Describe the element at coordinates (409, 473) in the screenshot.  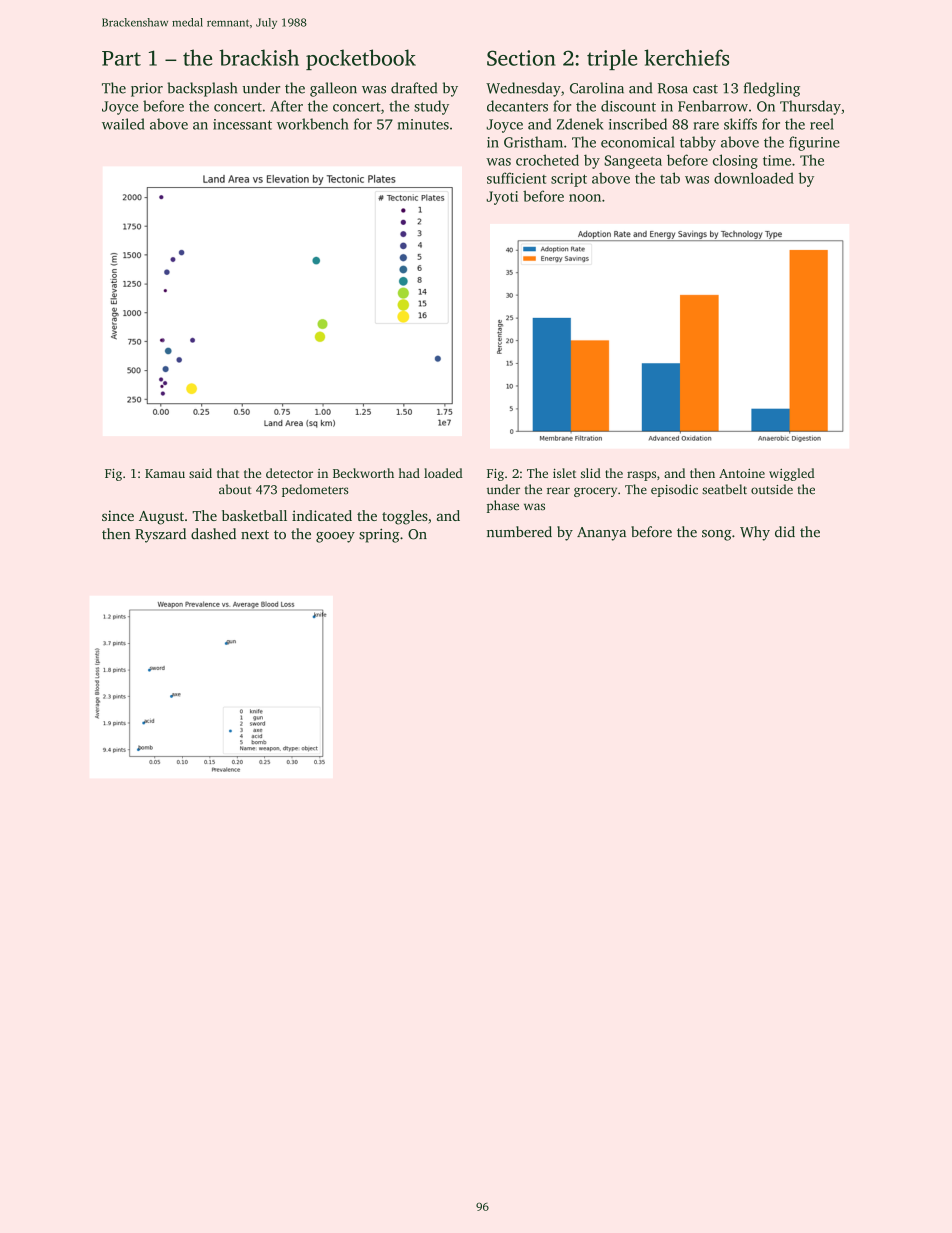
I see `had` at that location.
